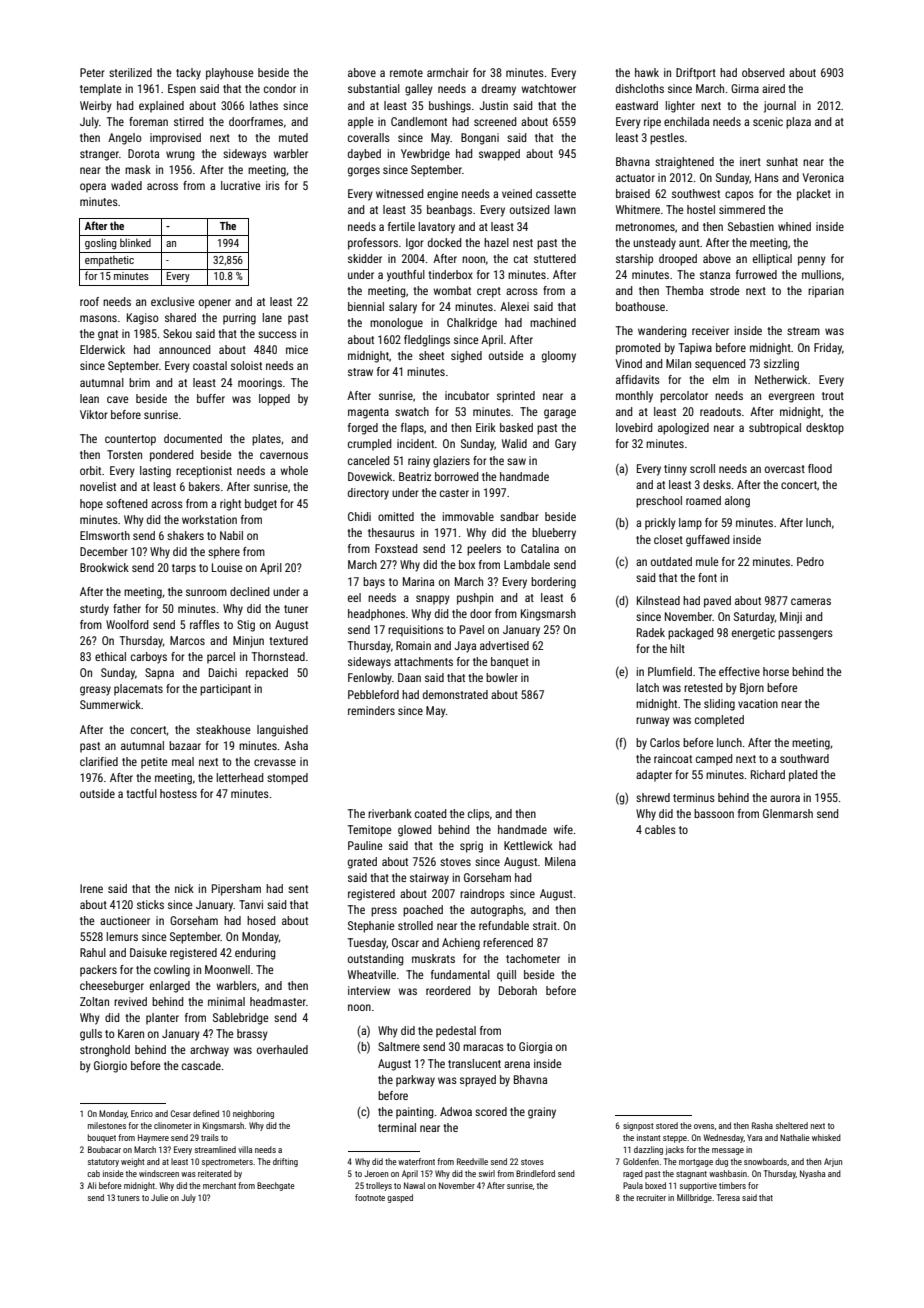 This page has height=1308, width=924. What do you see at coordinates (647, 72) in the page?
I see `hawk` at bounding box center [647, 72].
